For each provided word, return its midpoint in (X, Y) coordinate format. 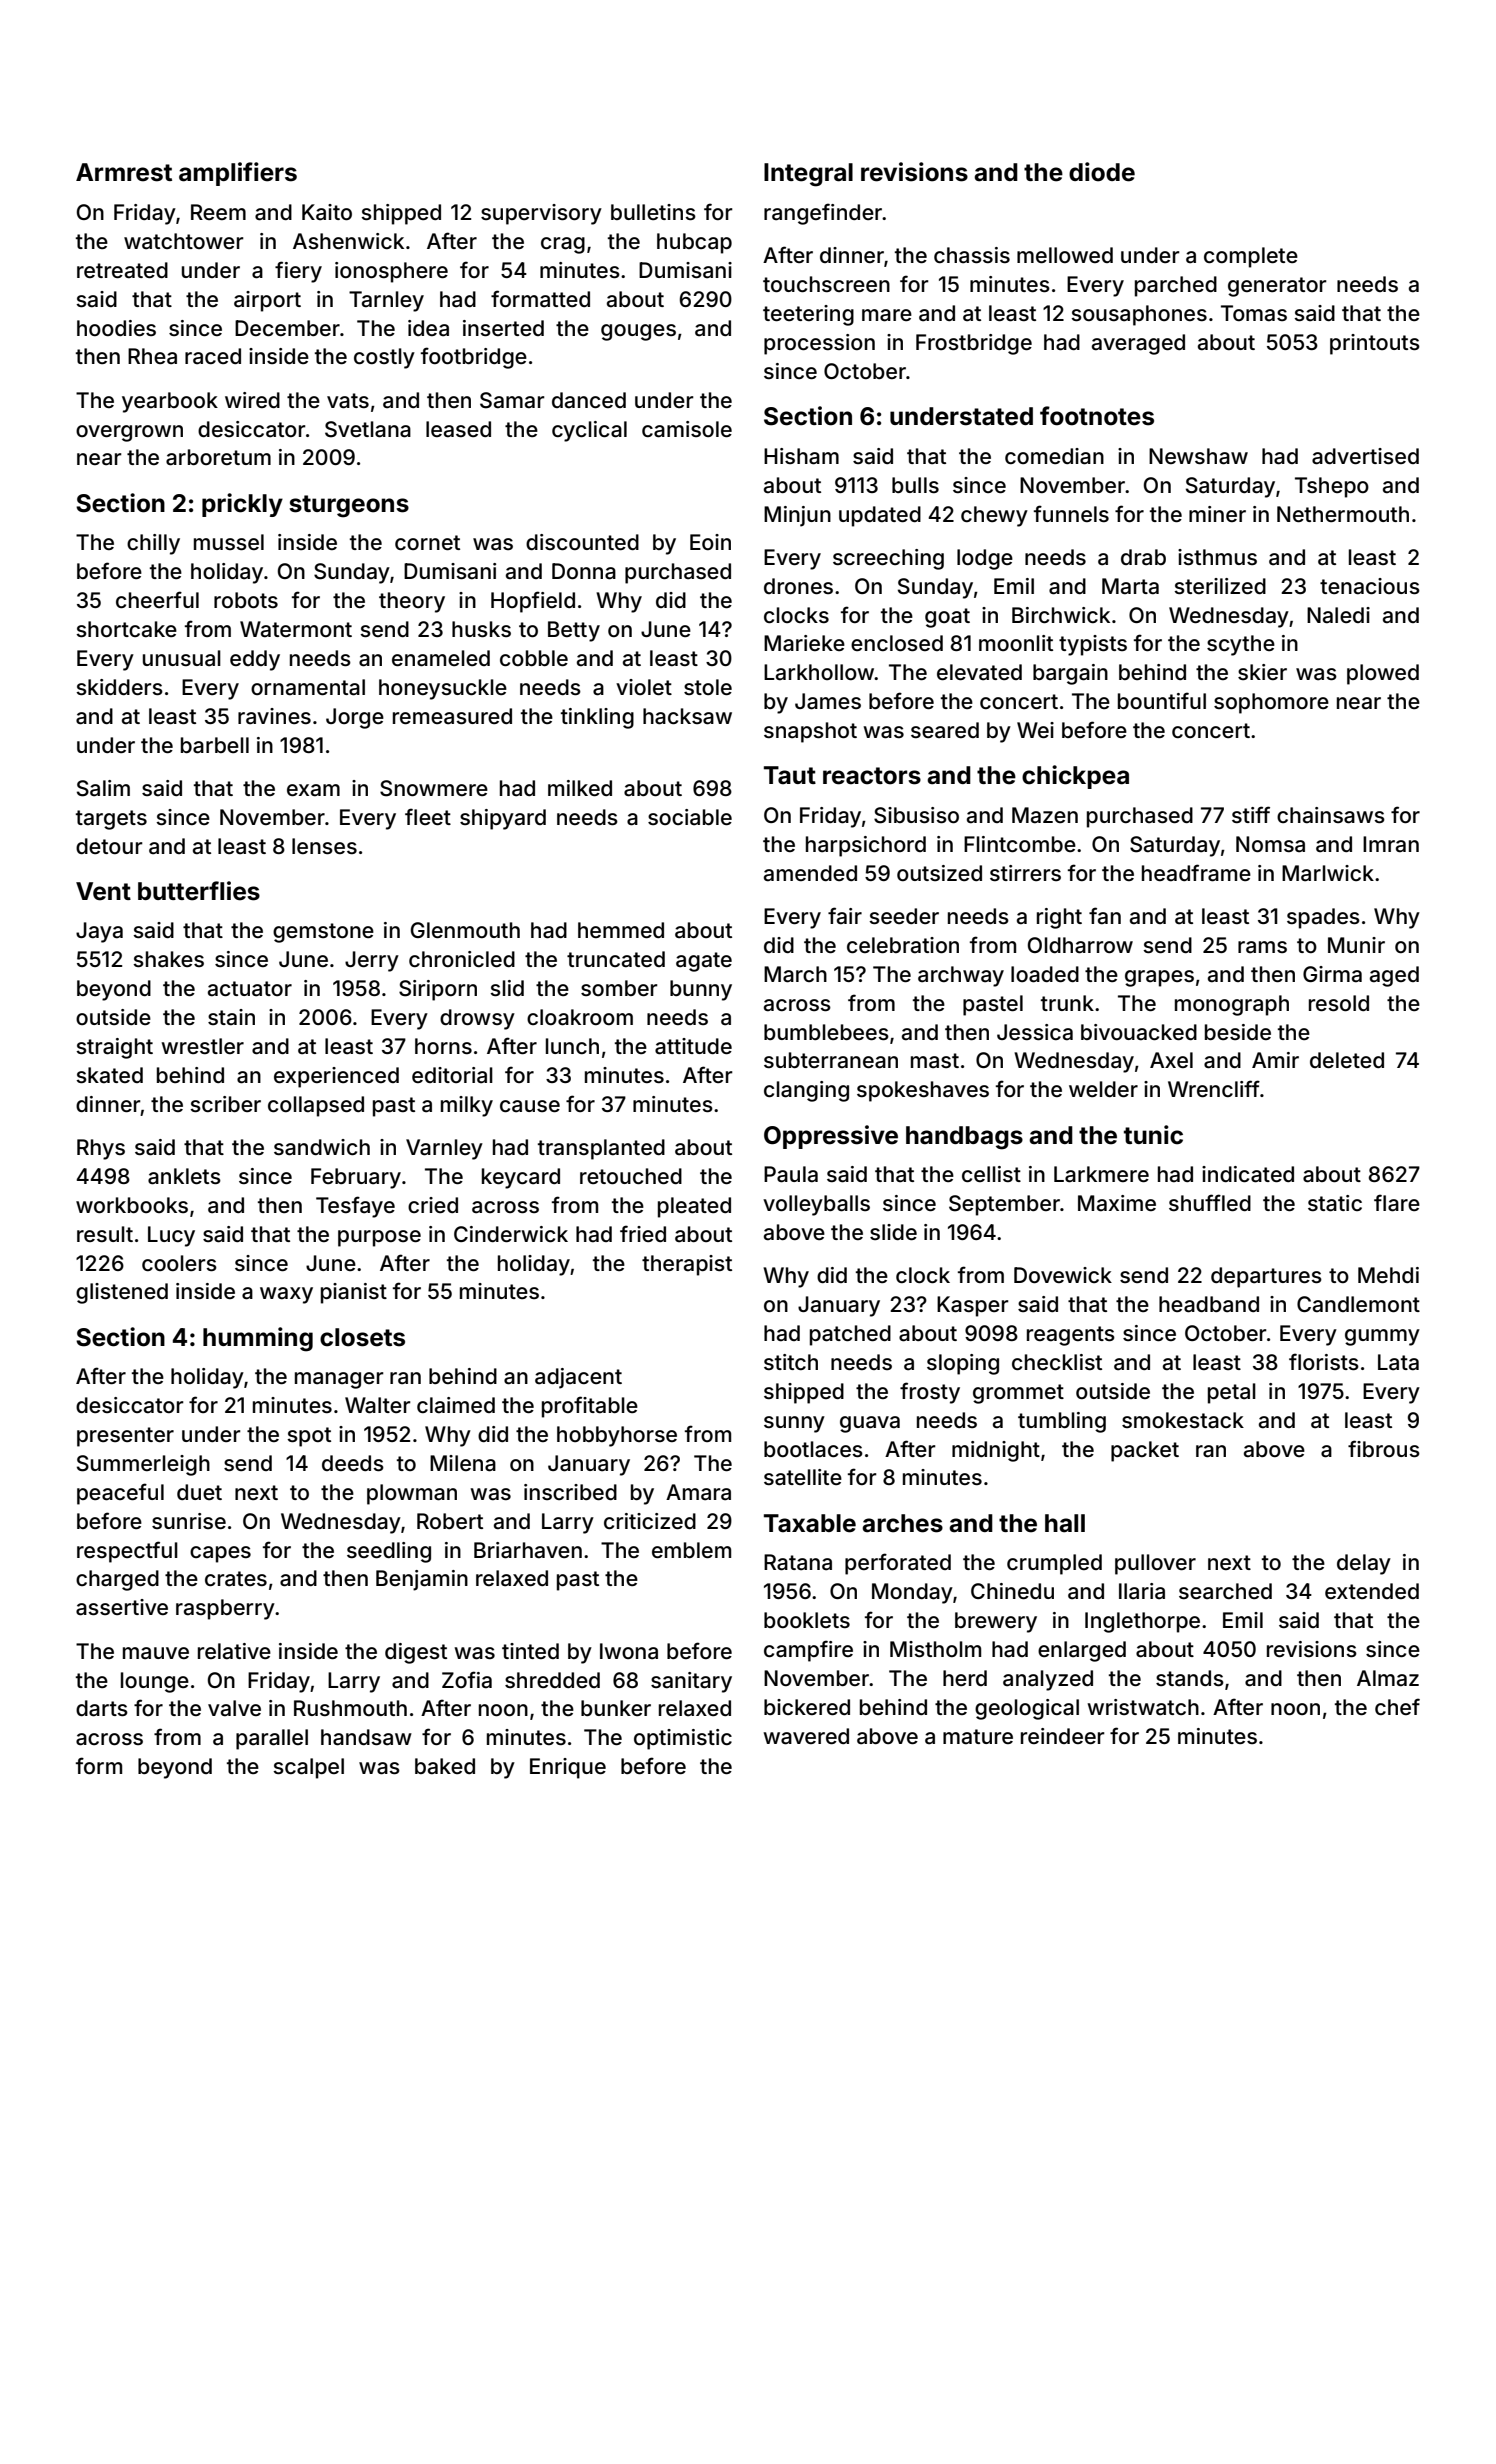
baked (445, 1766)
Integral (808, 175)
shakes (168, 959)
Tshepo (1332, 487)
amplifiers (238, 174)
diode (1102, 172)
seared (945, 730)
